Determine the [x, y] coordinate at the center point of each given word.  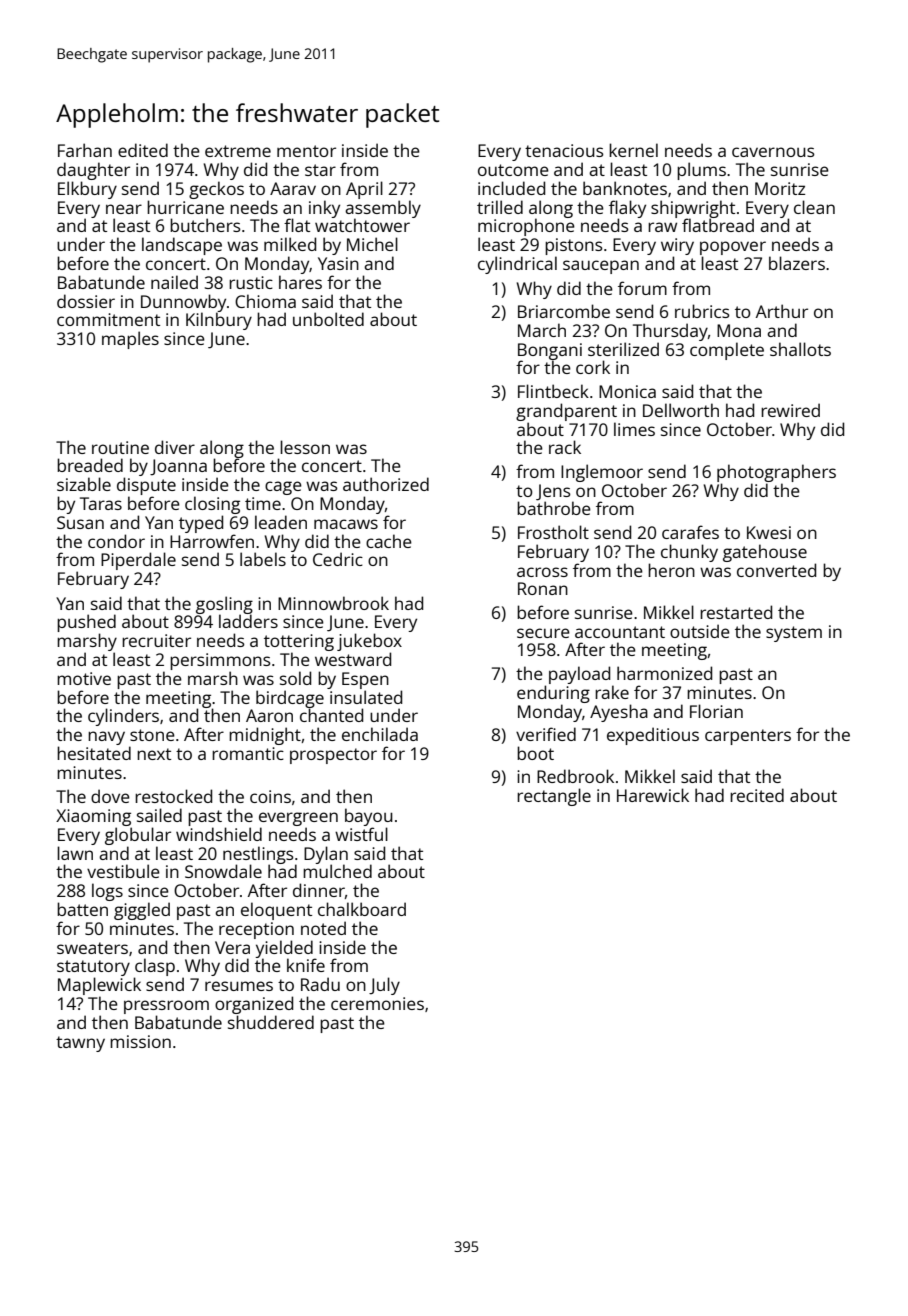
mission [140, 1041]
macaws [346, 524]
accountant [620, 632]
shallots [800, 349]
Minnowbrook [333, 603]
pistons [574, 246]
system [794, 634]
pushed [86, 623]
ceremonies [377, 1003]
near [124, 209]
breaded [90, 465]
